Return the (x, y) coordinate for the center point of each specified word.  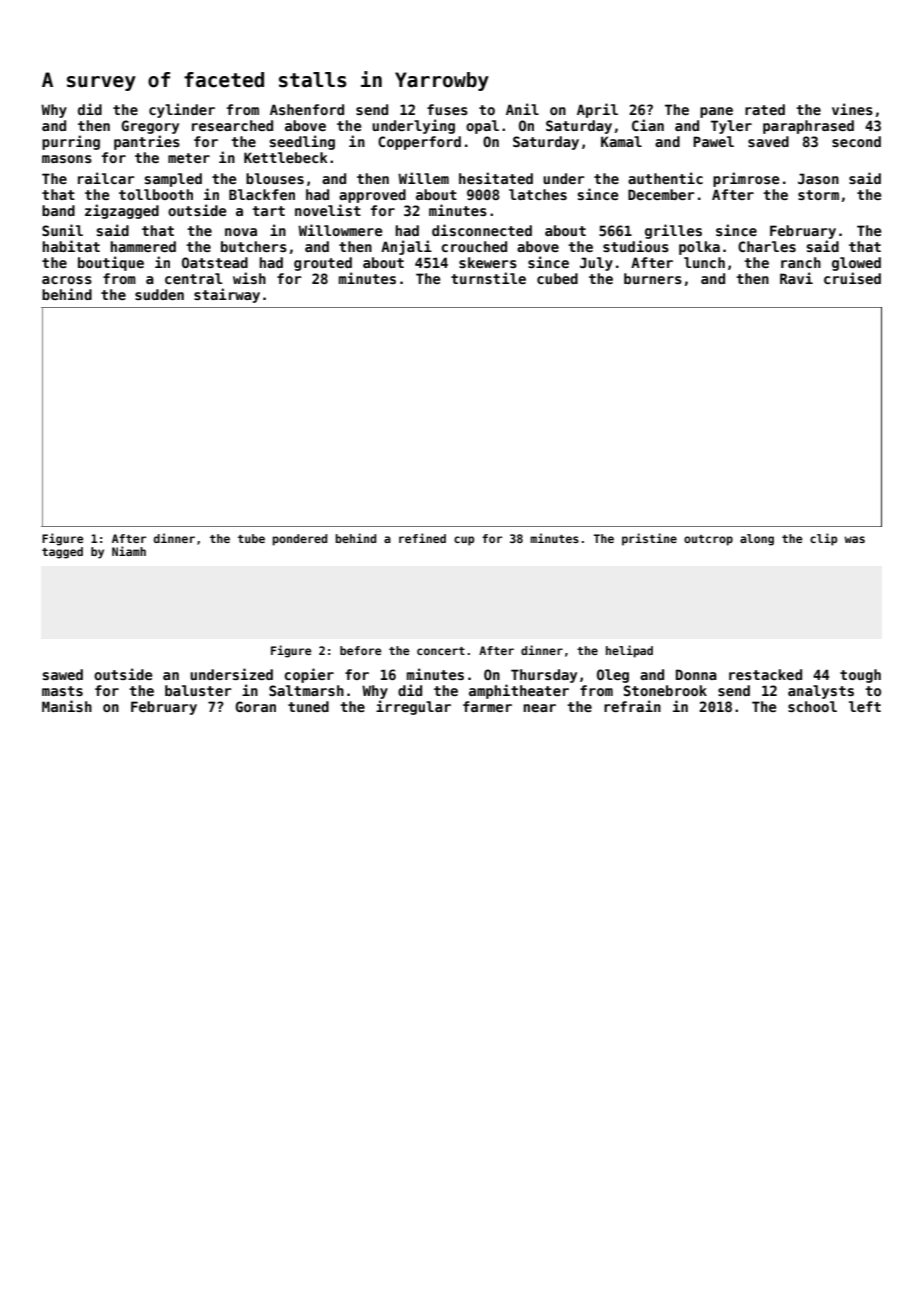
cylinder (182, 110)
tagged (62, 553)
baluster (198, 690)
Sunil (62, 230)
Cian (648, 125)
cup (464, 541)
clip (823, 539)
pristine (649, 539)
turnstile (488, 278)
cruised (852, 278)
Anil (522, 109)
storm (818, 195)
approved (372, 196)
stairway (227, 295)
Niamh (129, 551)
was (854, 539)
